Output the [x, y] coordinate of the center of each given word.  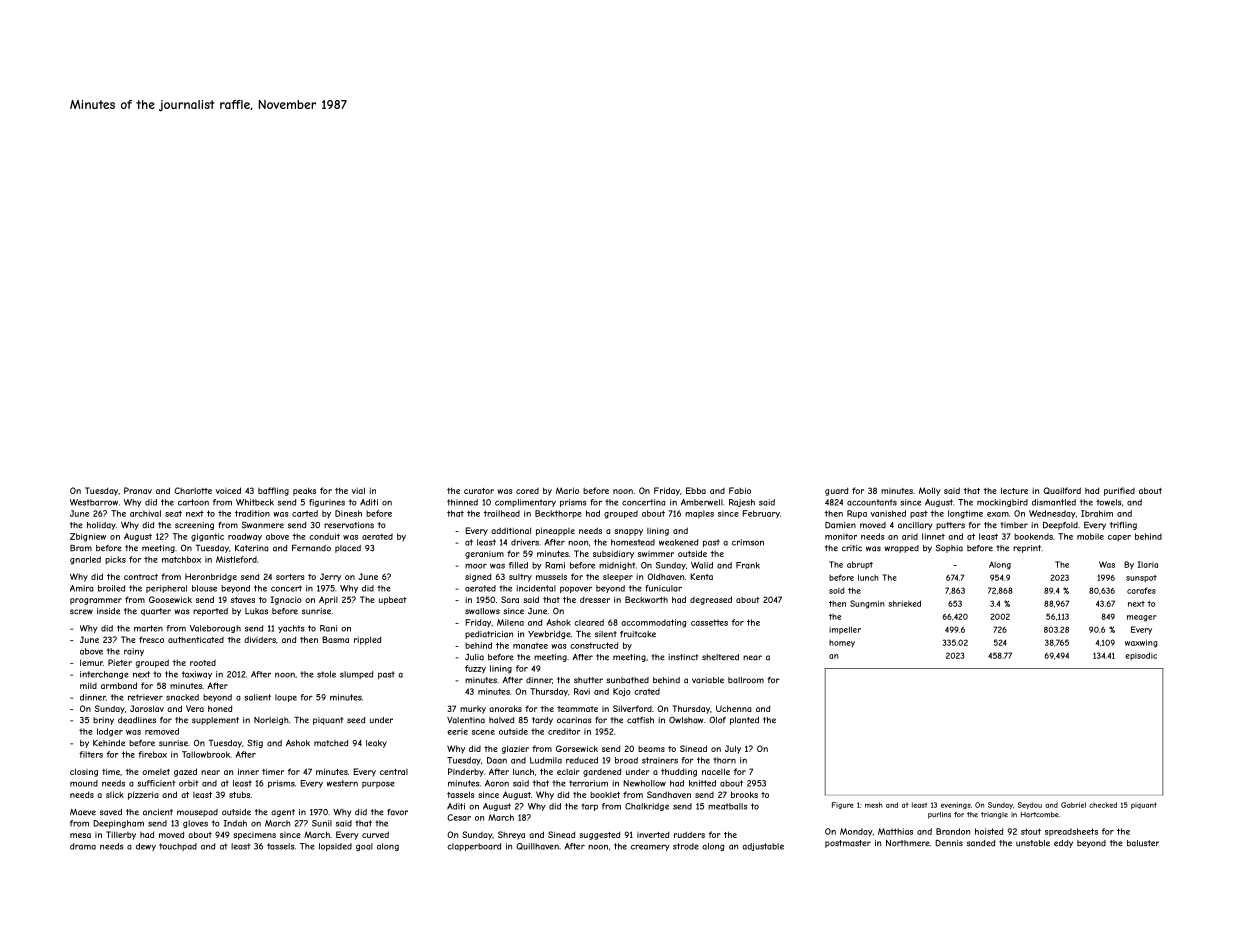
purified [1119, 491]
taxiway [197, 675]
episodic [1141, 656]
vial [358, 490]
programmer [96, 601]
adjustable [763, 847]
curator [479, 491]
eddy [1063, 844]
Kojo [622, 692]
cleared [589, 622]
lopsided [335, 847]
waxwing [1141, 643]
